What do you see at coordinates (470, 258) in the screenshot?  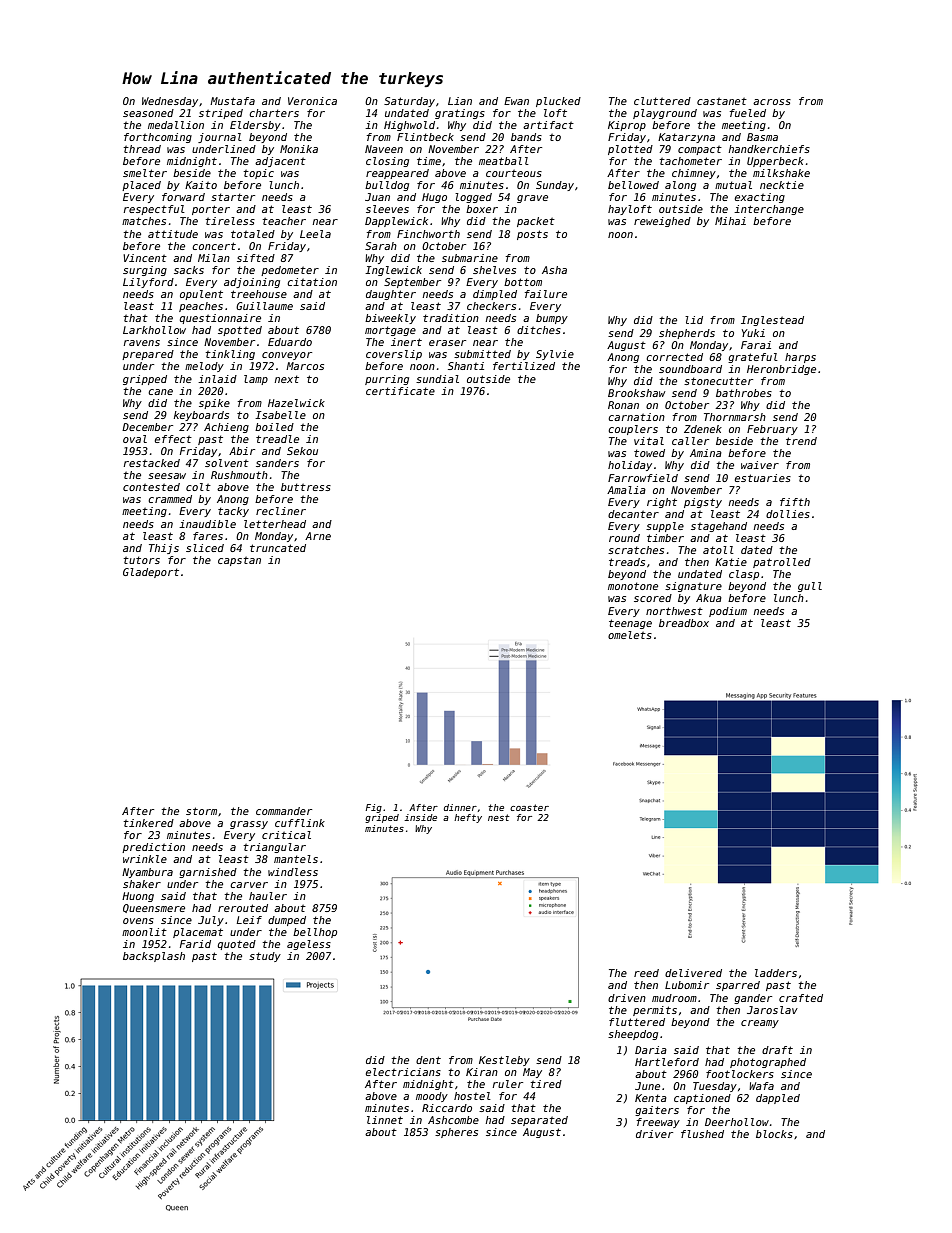 I see `submarine` at bounding box center [470, 258].
